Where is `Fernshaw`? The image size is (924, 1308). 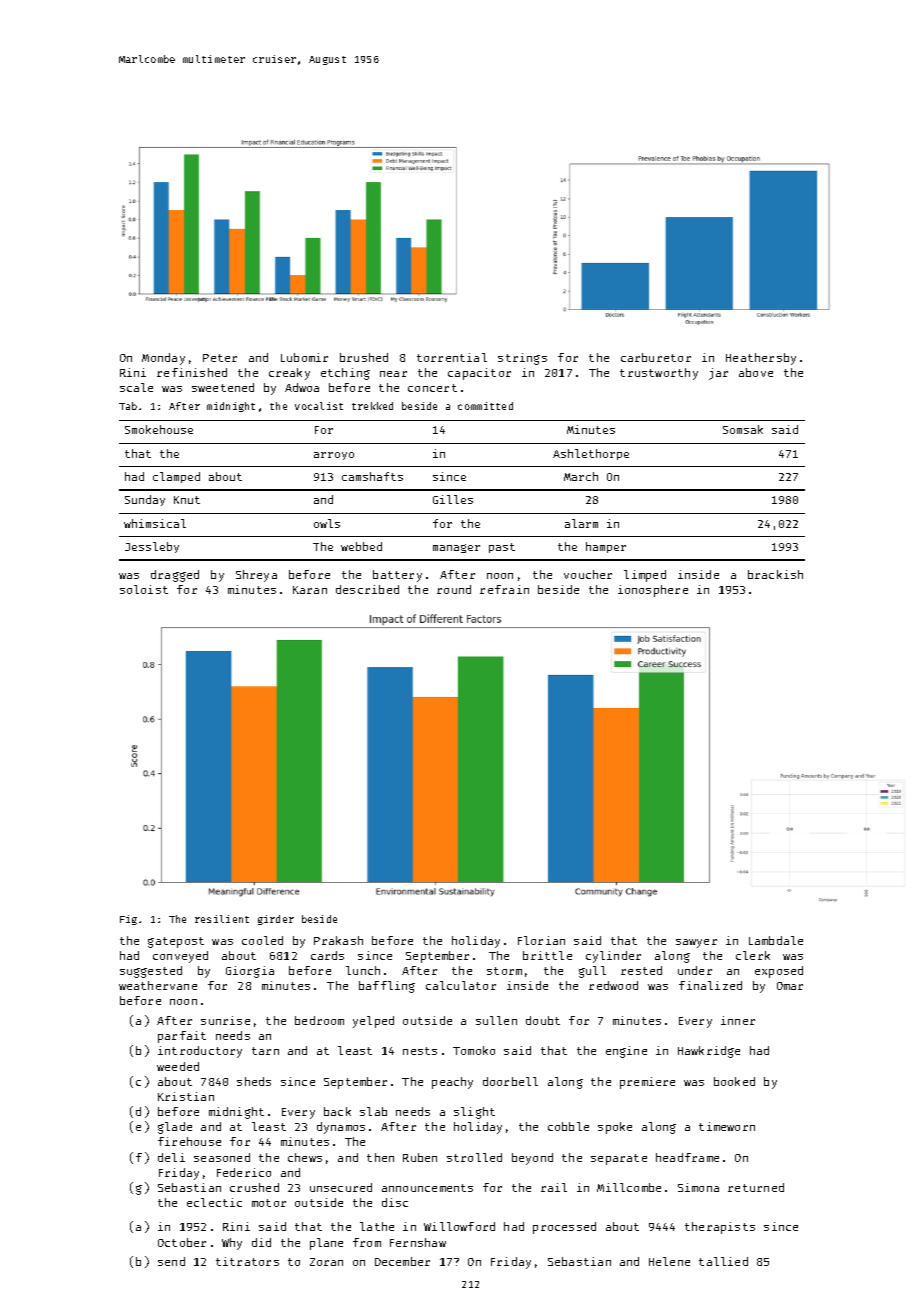 Fernshaw is located at coordinates (418, 1242).
